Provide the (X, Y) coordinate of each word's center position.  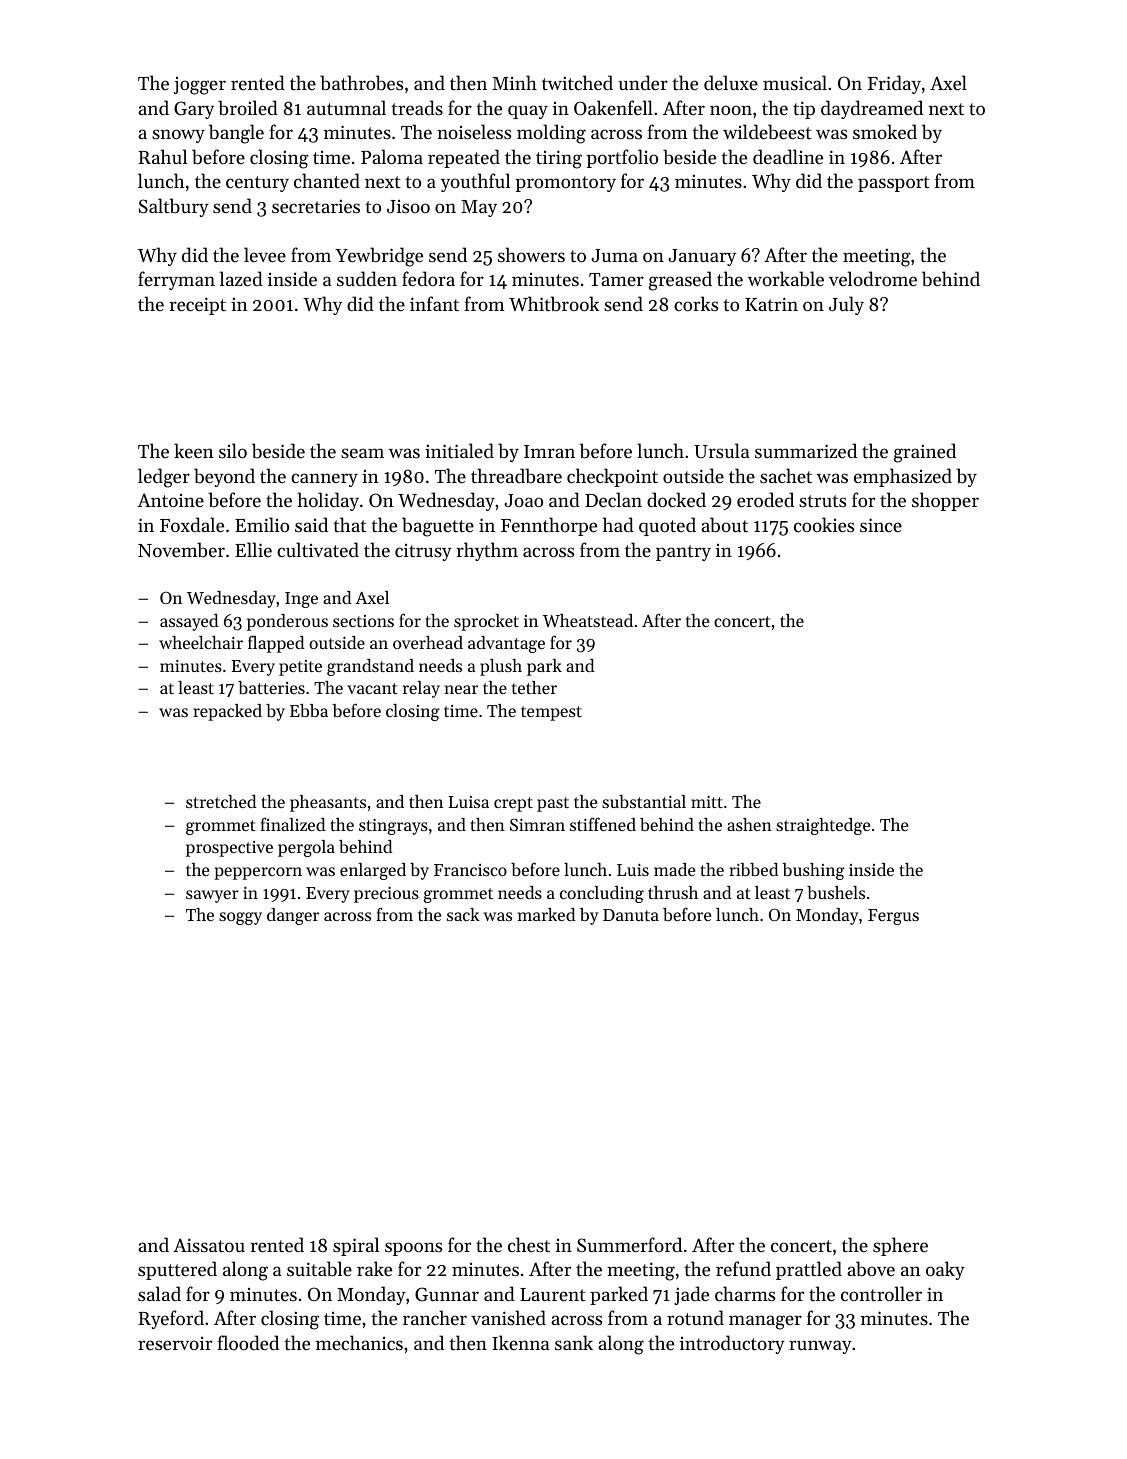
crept (513, 804)
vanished (508, 1317)
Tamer (616, 279)
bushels (836, 892)
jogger (200, 86)
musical (795, 82)
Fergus (893, 917)
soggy (240, 918)
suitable (319, 1269)
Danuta (631, 915)
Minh (514, 82)
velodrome (873, 278)
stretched (221, 801)
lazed (241, 278)
